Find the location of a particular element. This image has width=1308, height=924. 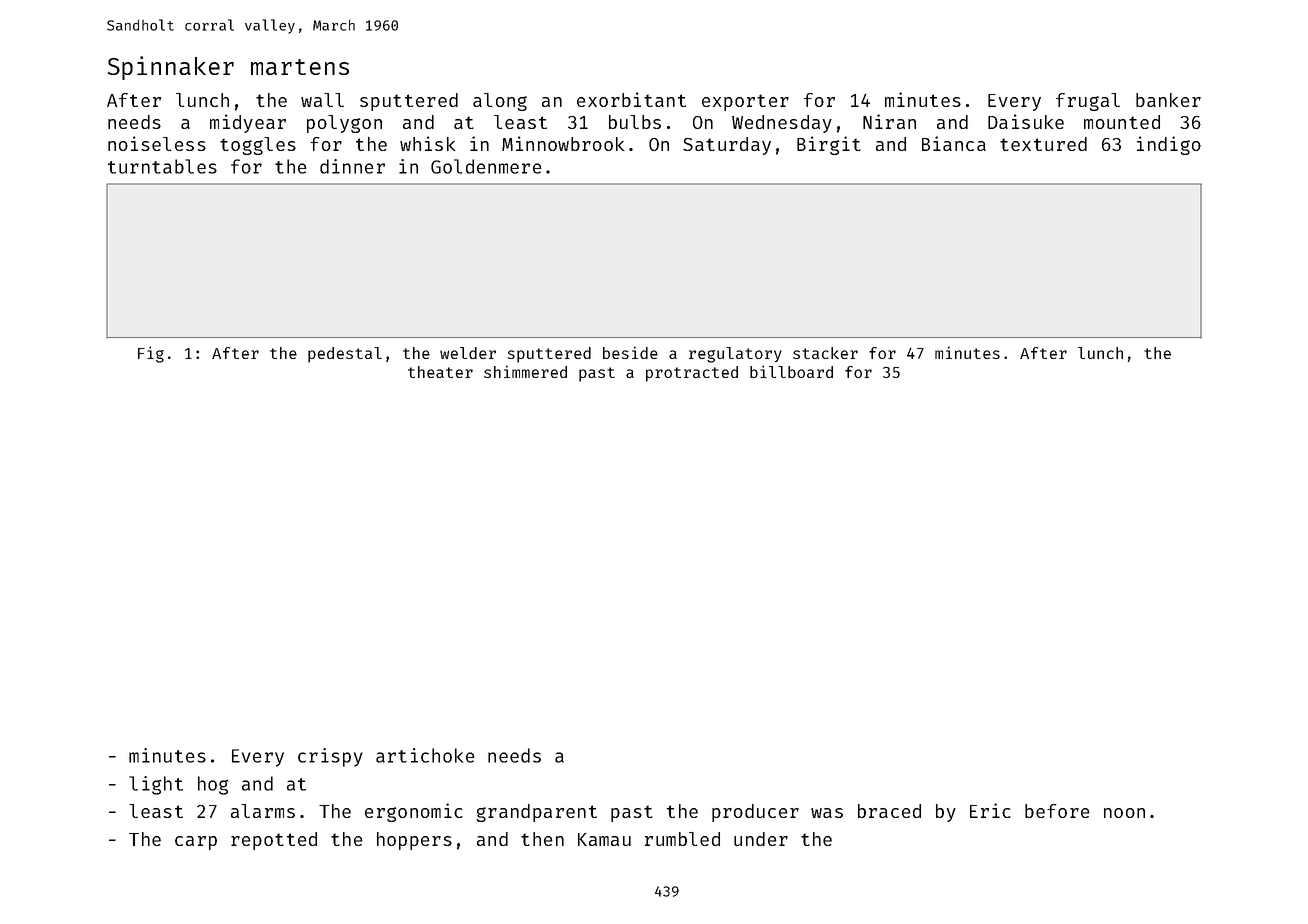

Spinnaker is located at coordinates (171, 68).
